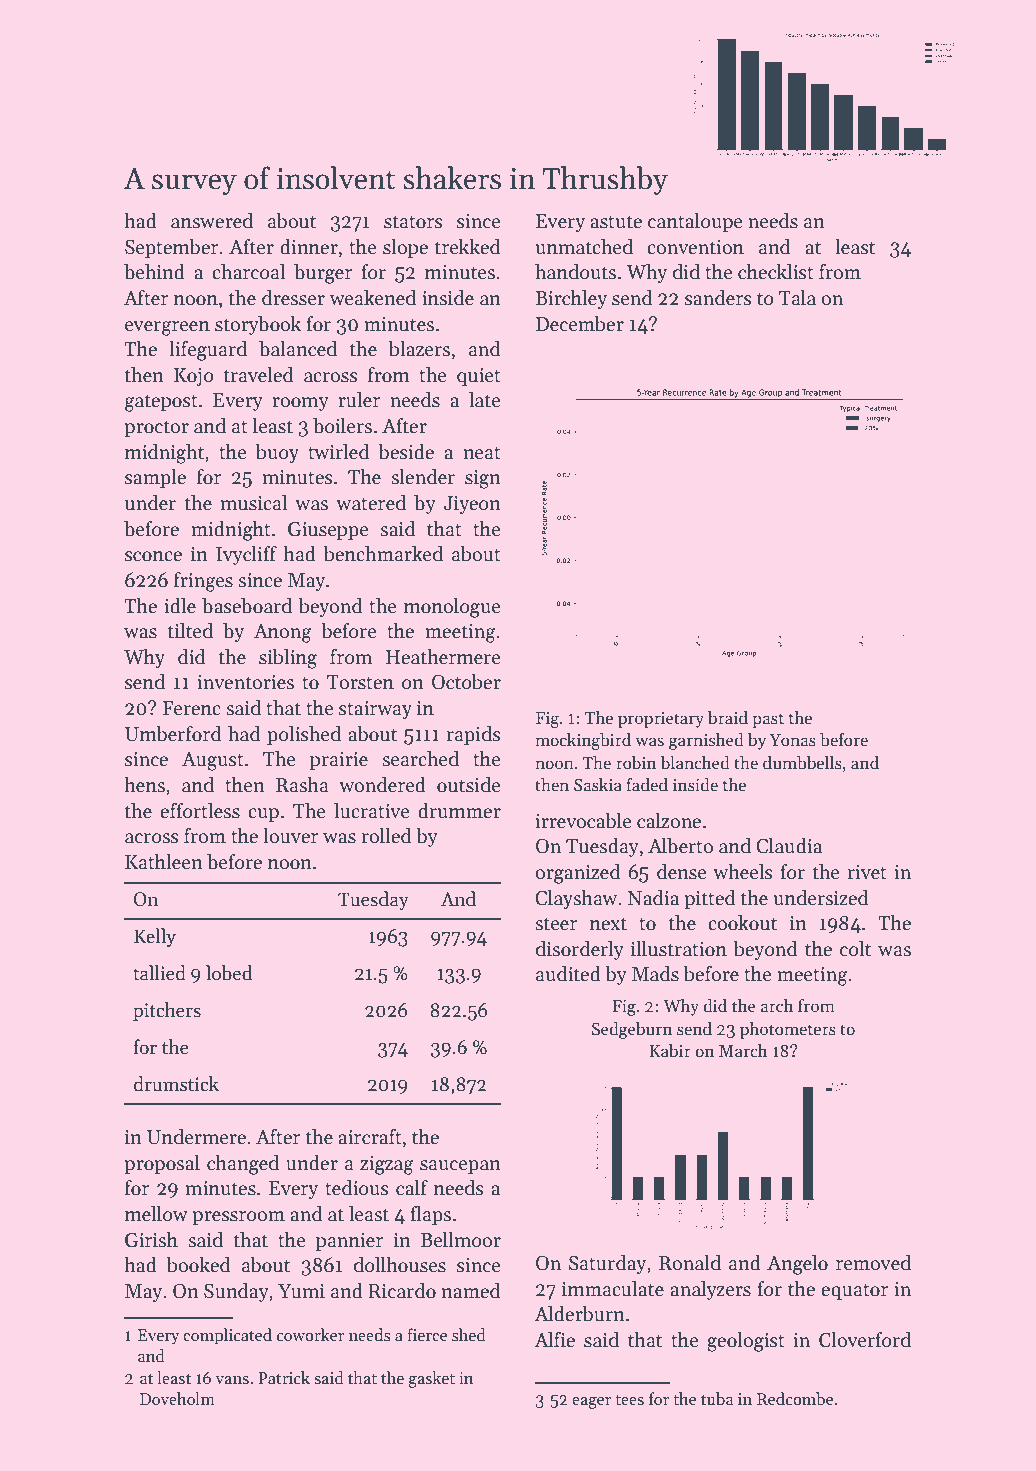 The image size is (1036, 1471). What do you see at coordinates (718, 298) in the screenshot?
I see `sanders` at bounding box center [718, 298].
